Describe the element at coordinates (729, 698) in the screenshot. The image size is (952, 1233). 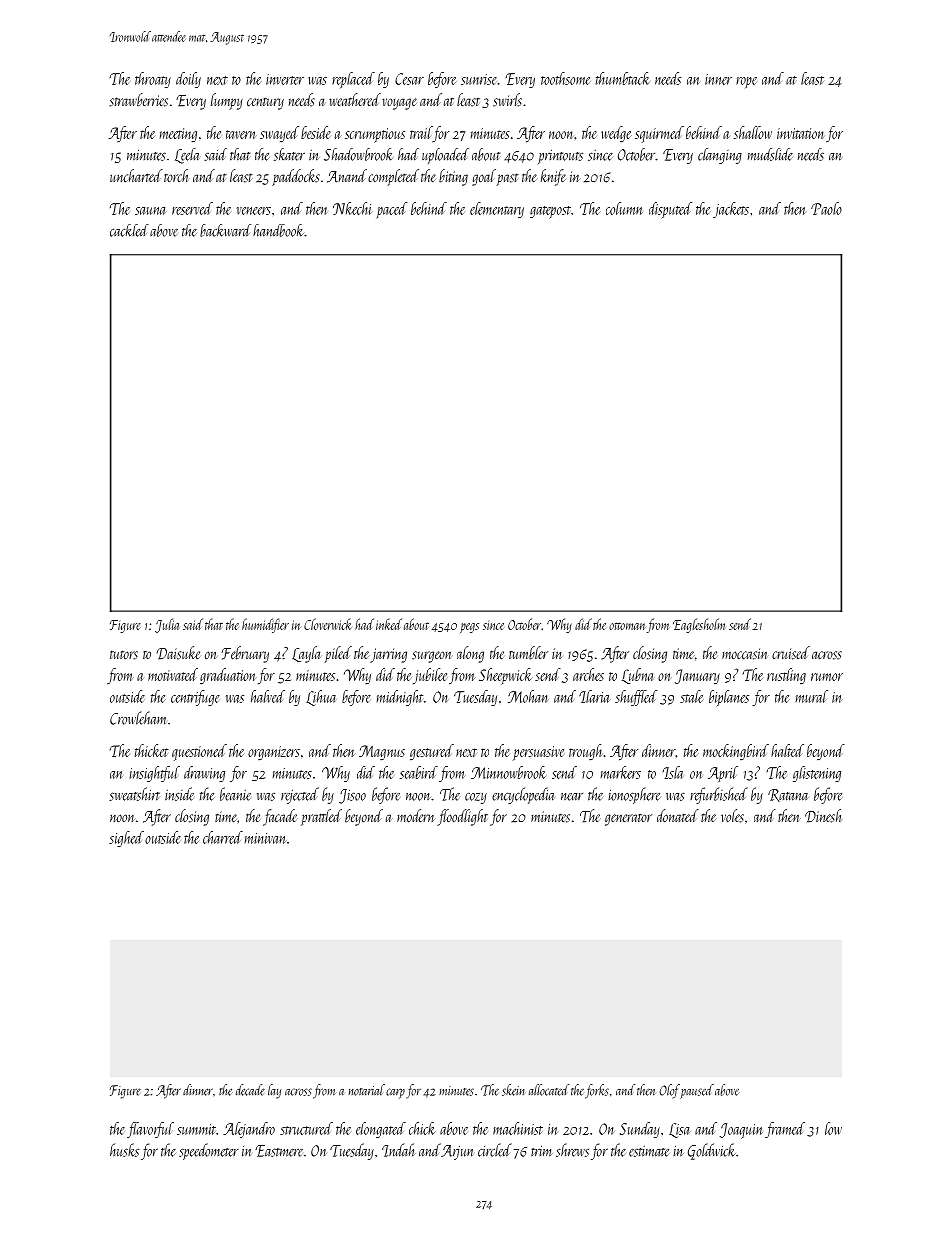
I see `biplanes` at that location.
